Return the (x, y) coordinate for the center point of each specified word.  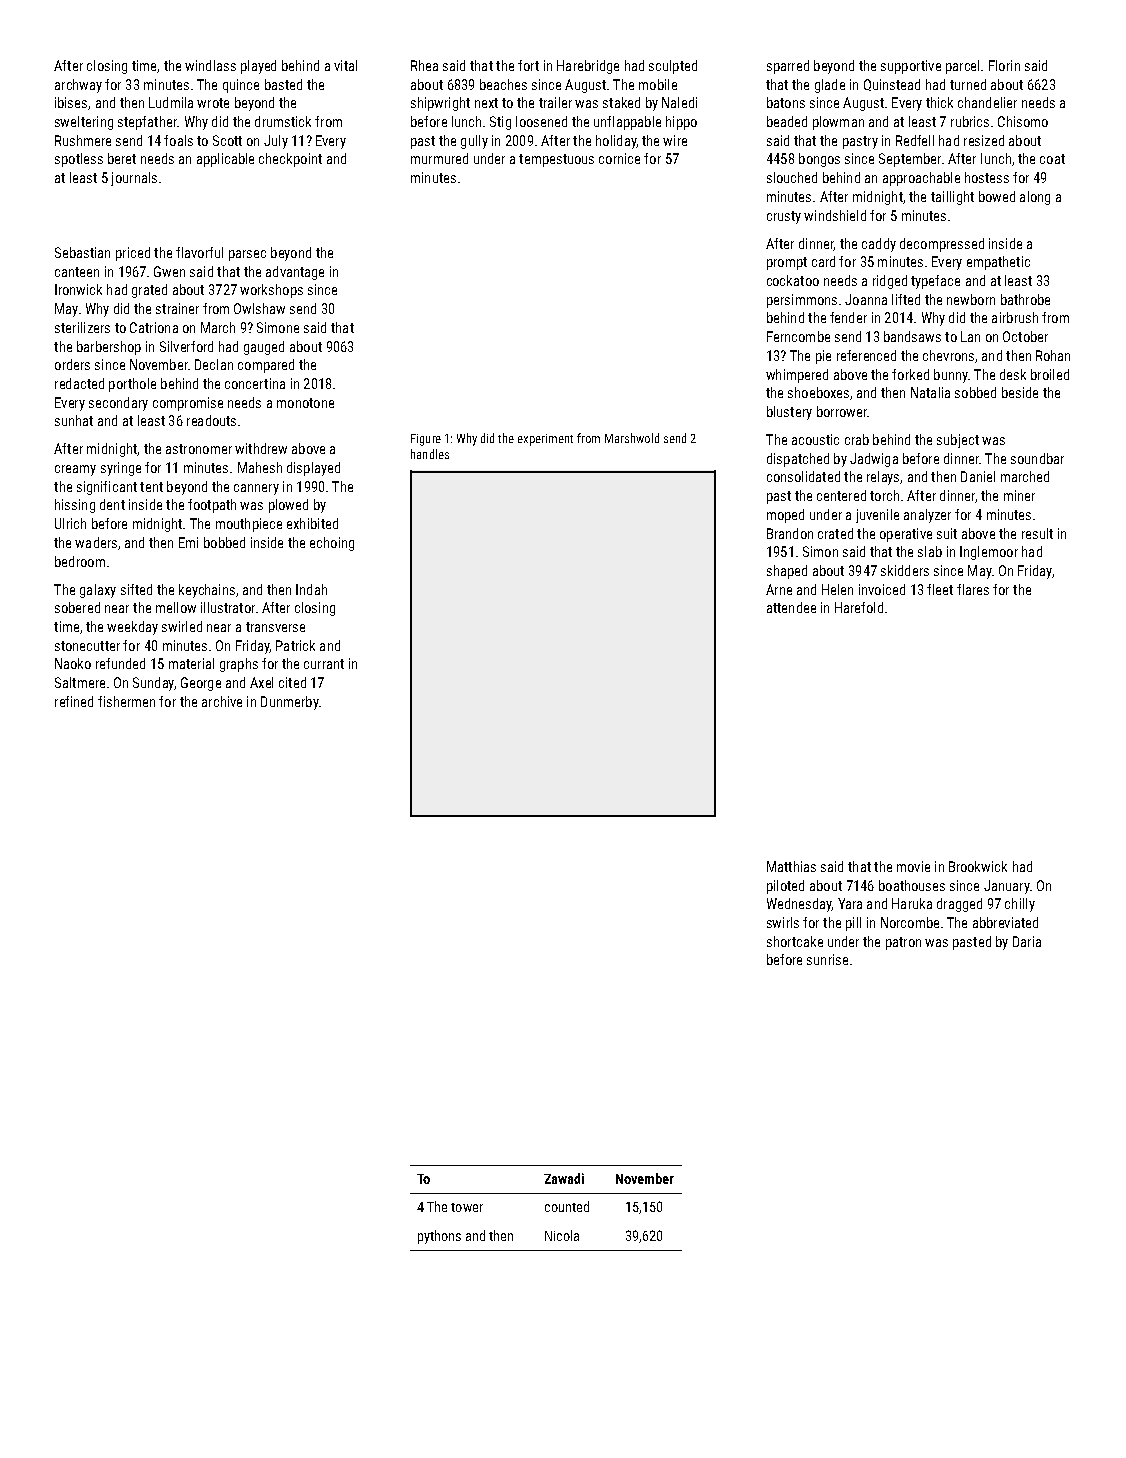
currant (324, 664)
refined (74, 701)
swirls (783, 922)
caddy (879, 245)
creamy (75, 470)
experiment (545, 440)
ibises (71, 102)
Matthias (791, 866)
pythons (439, 1237)
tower (467, 1207)
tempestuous (556, 160)
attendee (791, 607)
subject (958, 441)
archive (222, 701)
